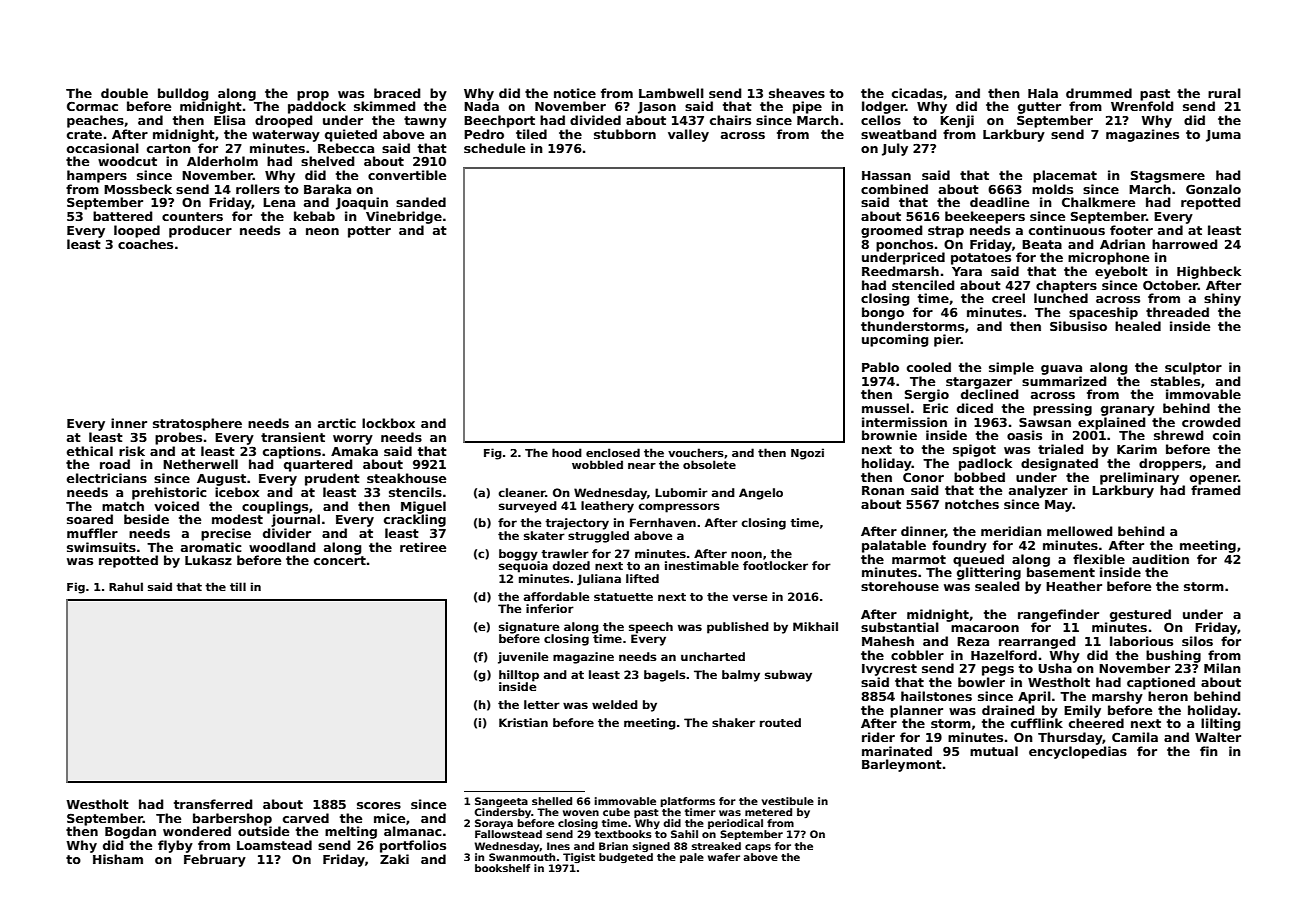 The height and width of the screenshot is (924, 1308). What do you see at coordinates (625, 134) in the screenshot?
I see `stubborn` at bounding box center [625, 134].
